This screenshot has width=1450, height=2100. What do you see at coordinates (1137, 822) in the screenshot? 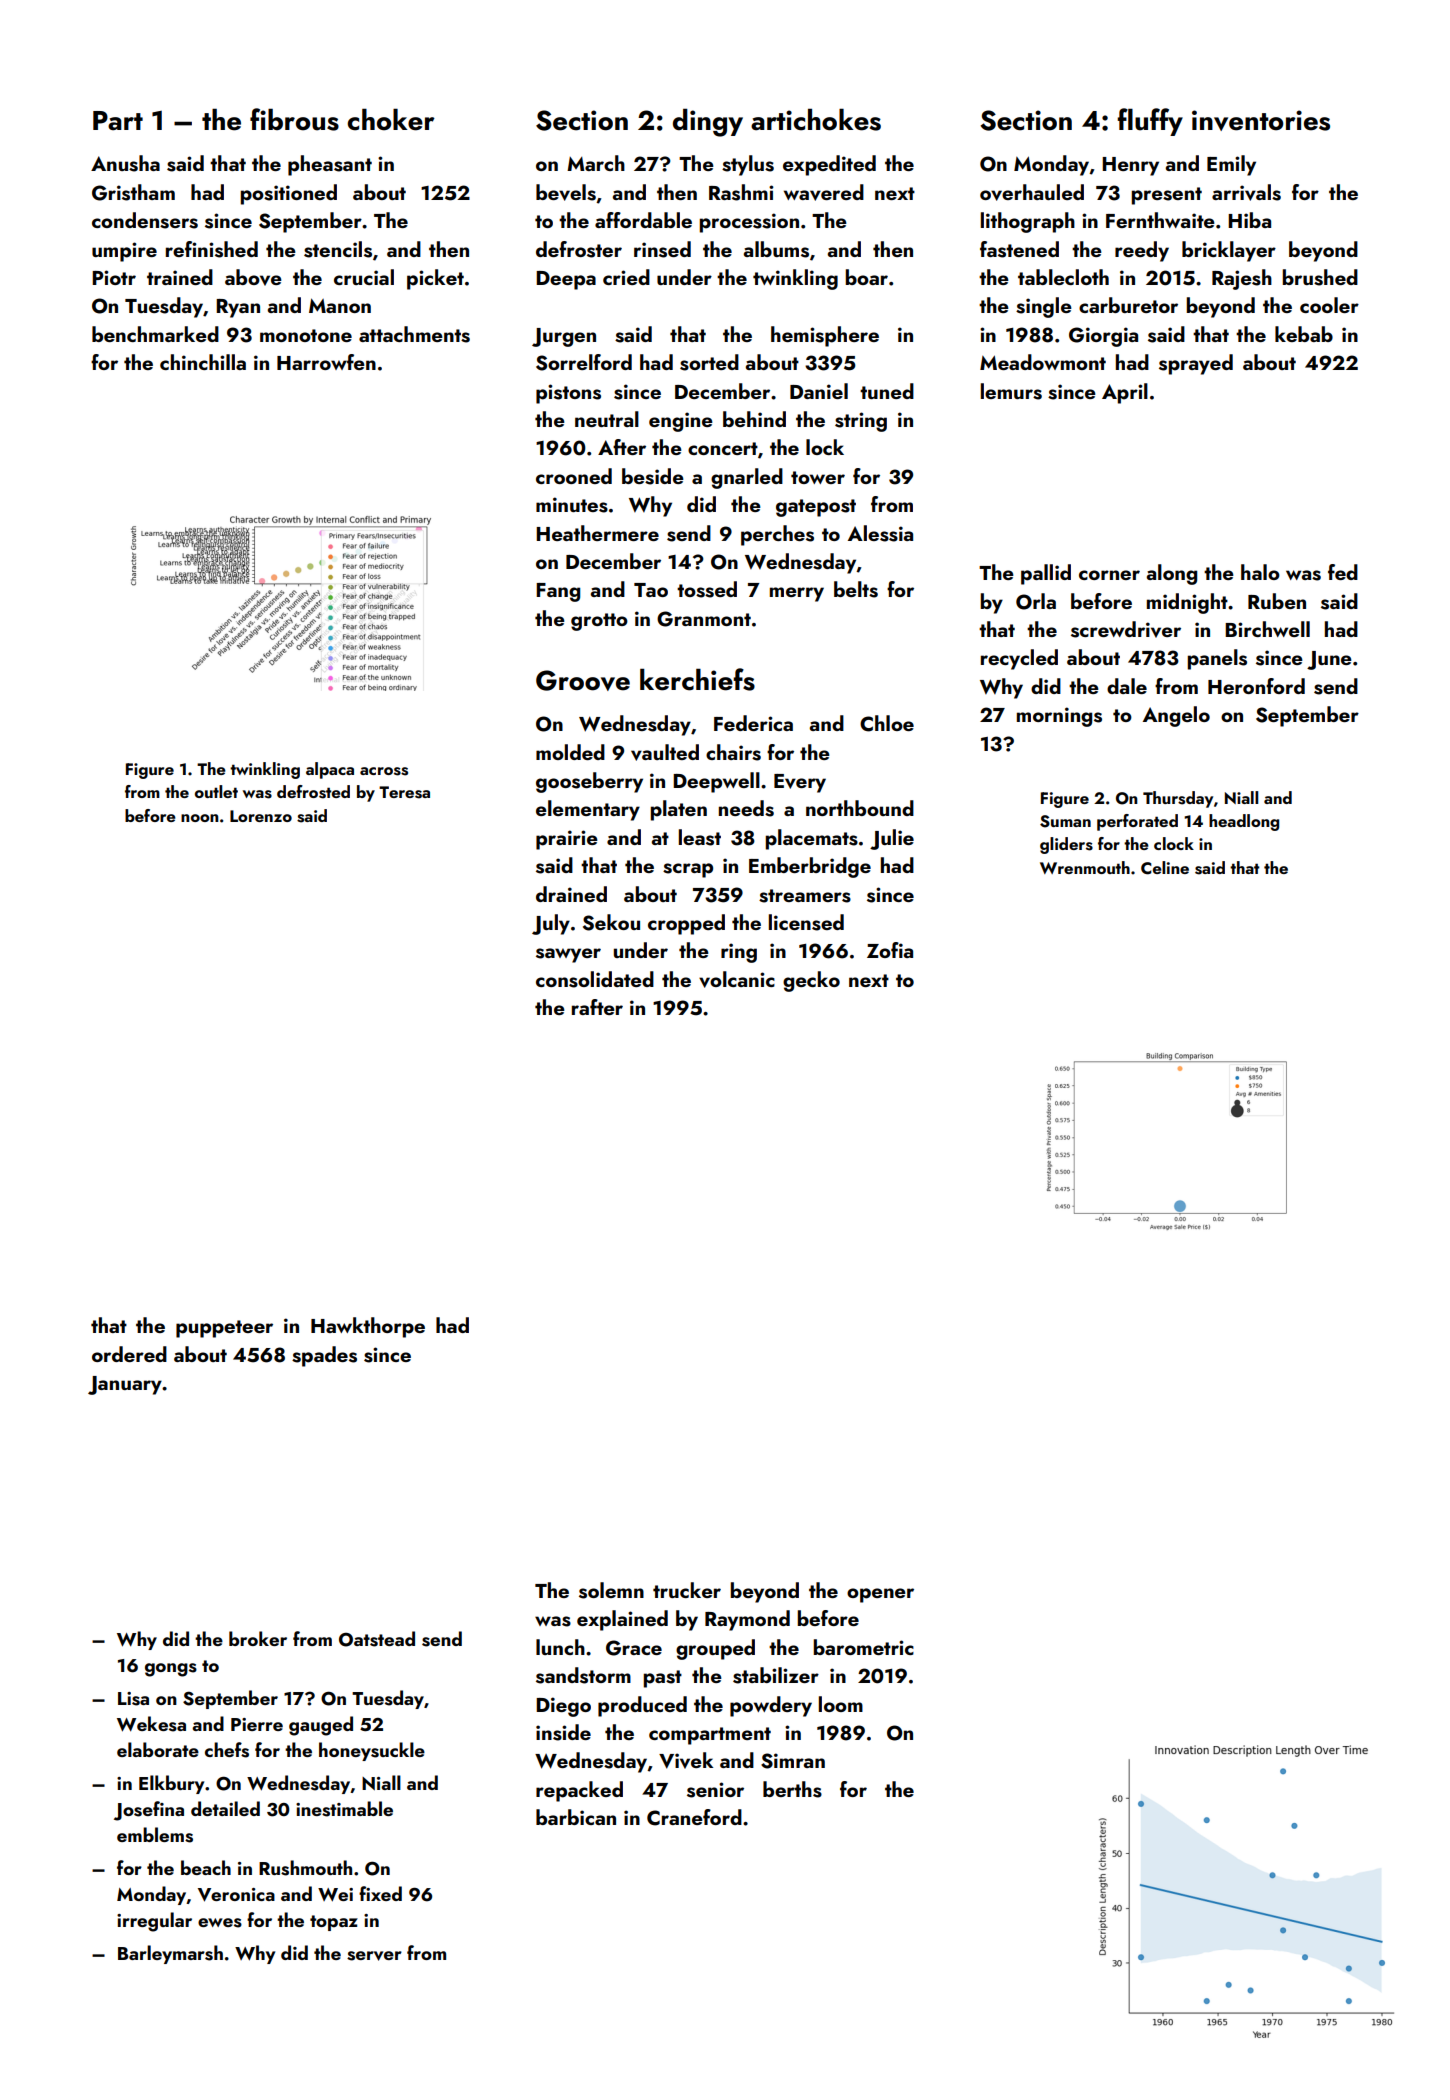
I see `perforated` at bounding box center [1137, 822].
